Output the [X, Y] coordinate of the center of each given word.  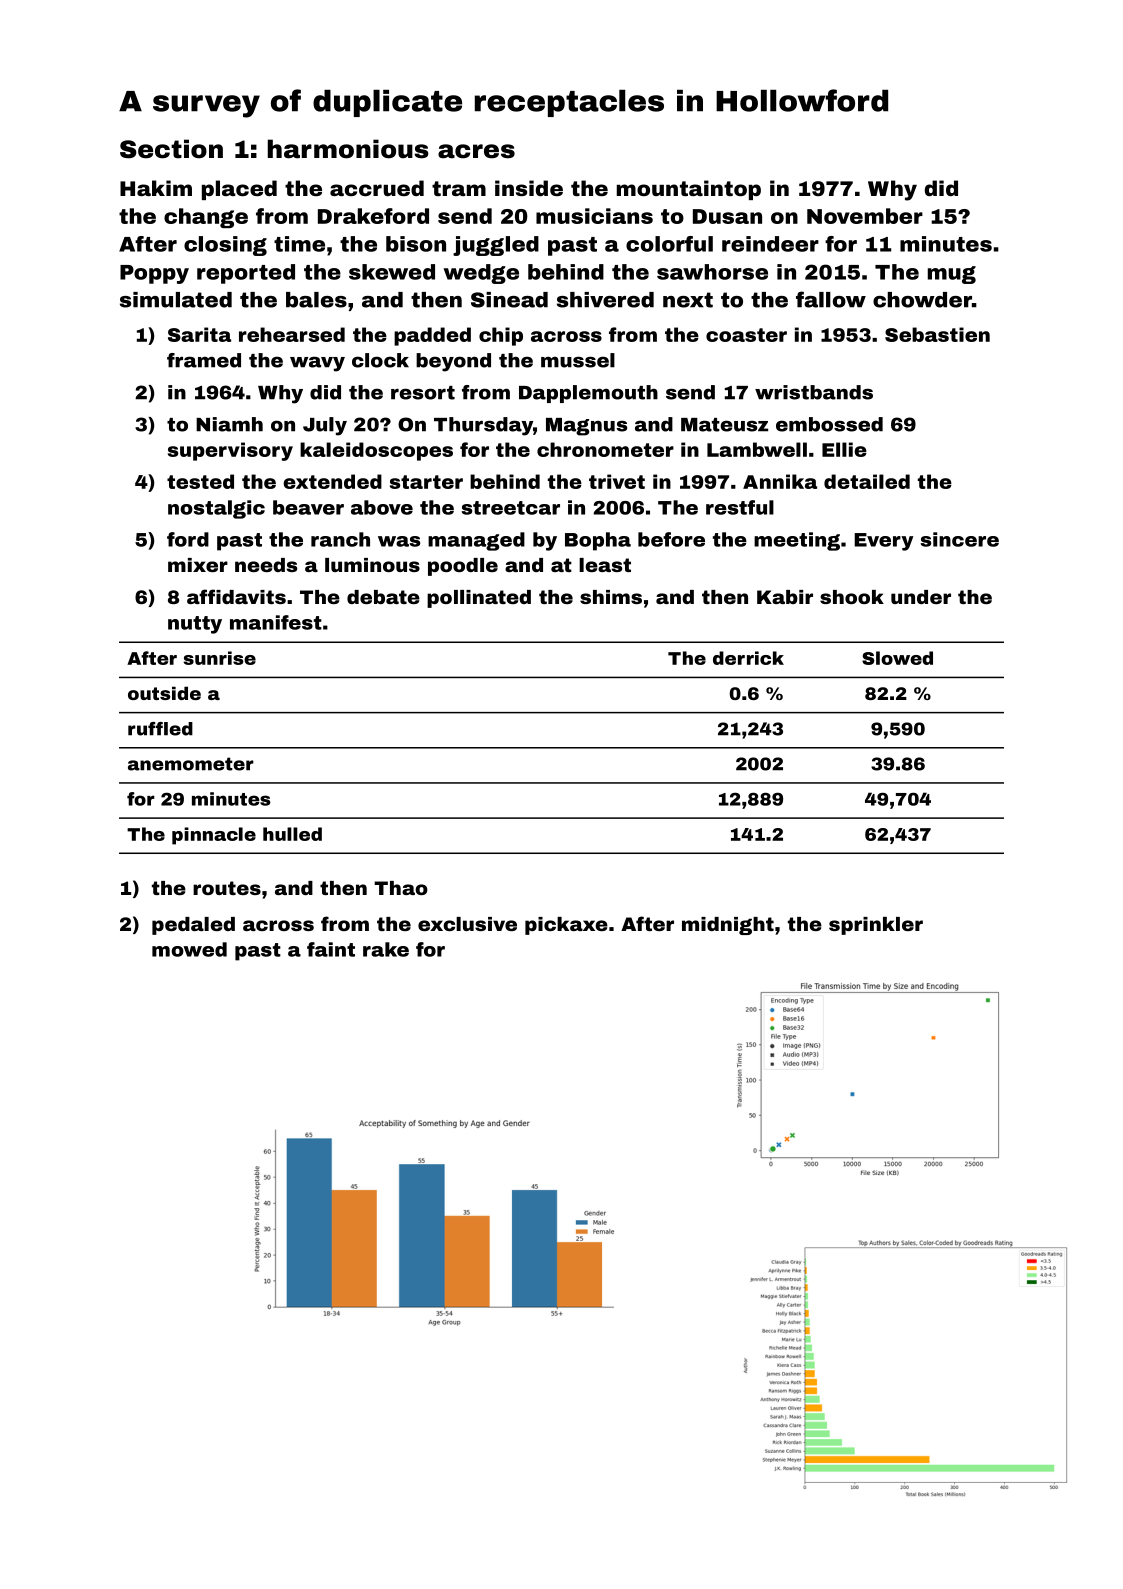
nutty [195, 625]
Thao [401, 888]
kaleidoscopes [376, 451]
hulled [292, 834]
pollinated [479, 599]
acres [476, 151]
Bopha [598, 541]
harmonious [348, 149]
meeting [797, 541]
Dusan [727, 216]
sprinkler [876, 926]
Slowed [897, 658]
